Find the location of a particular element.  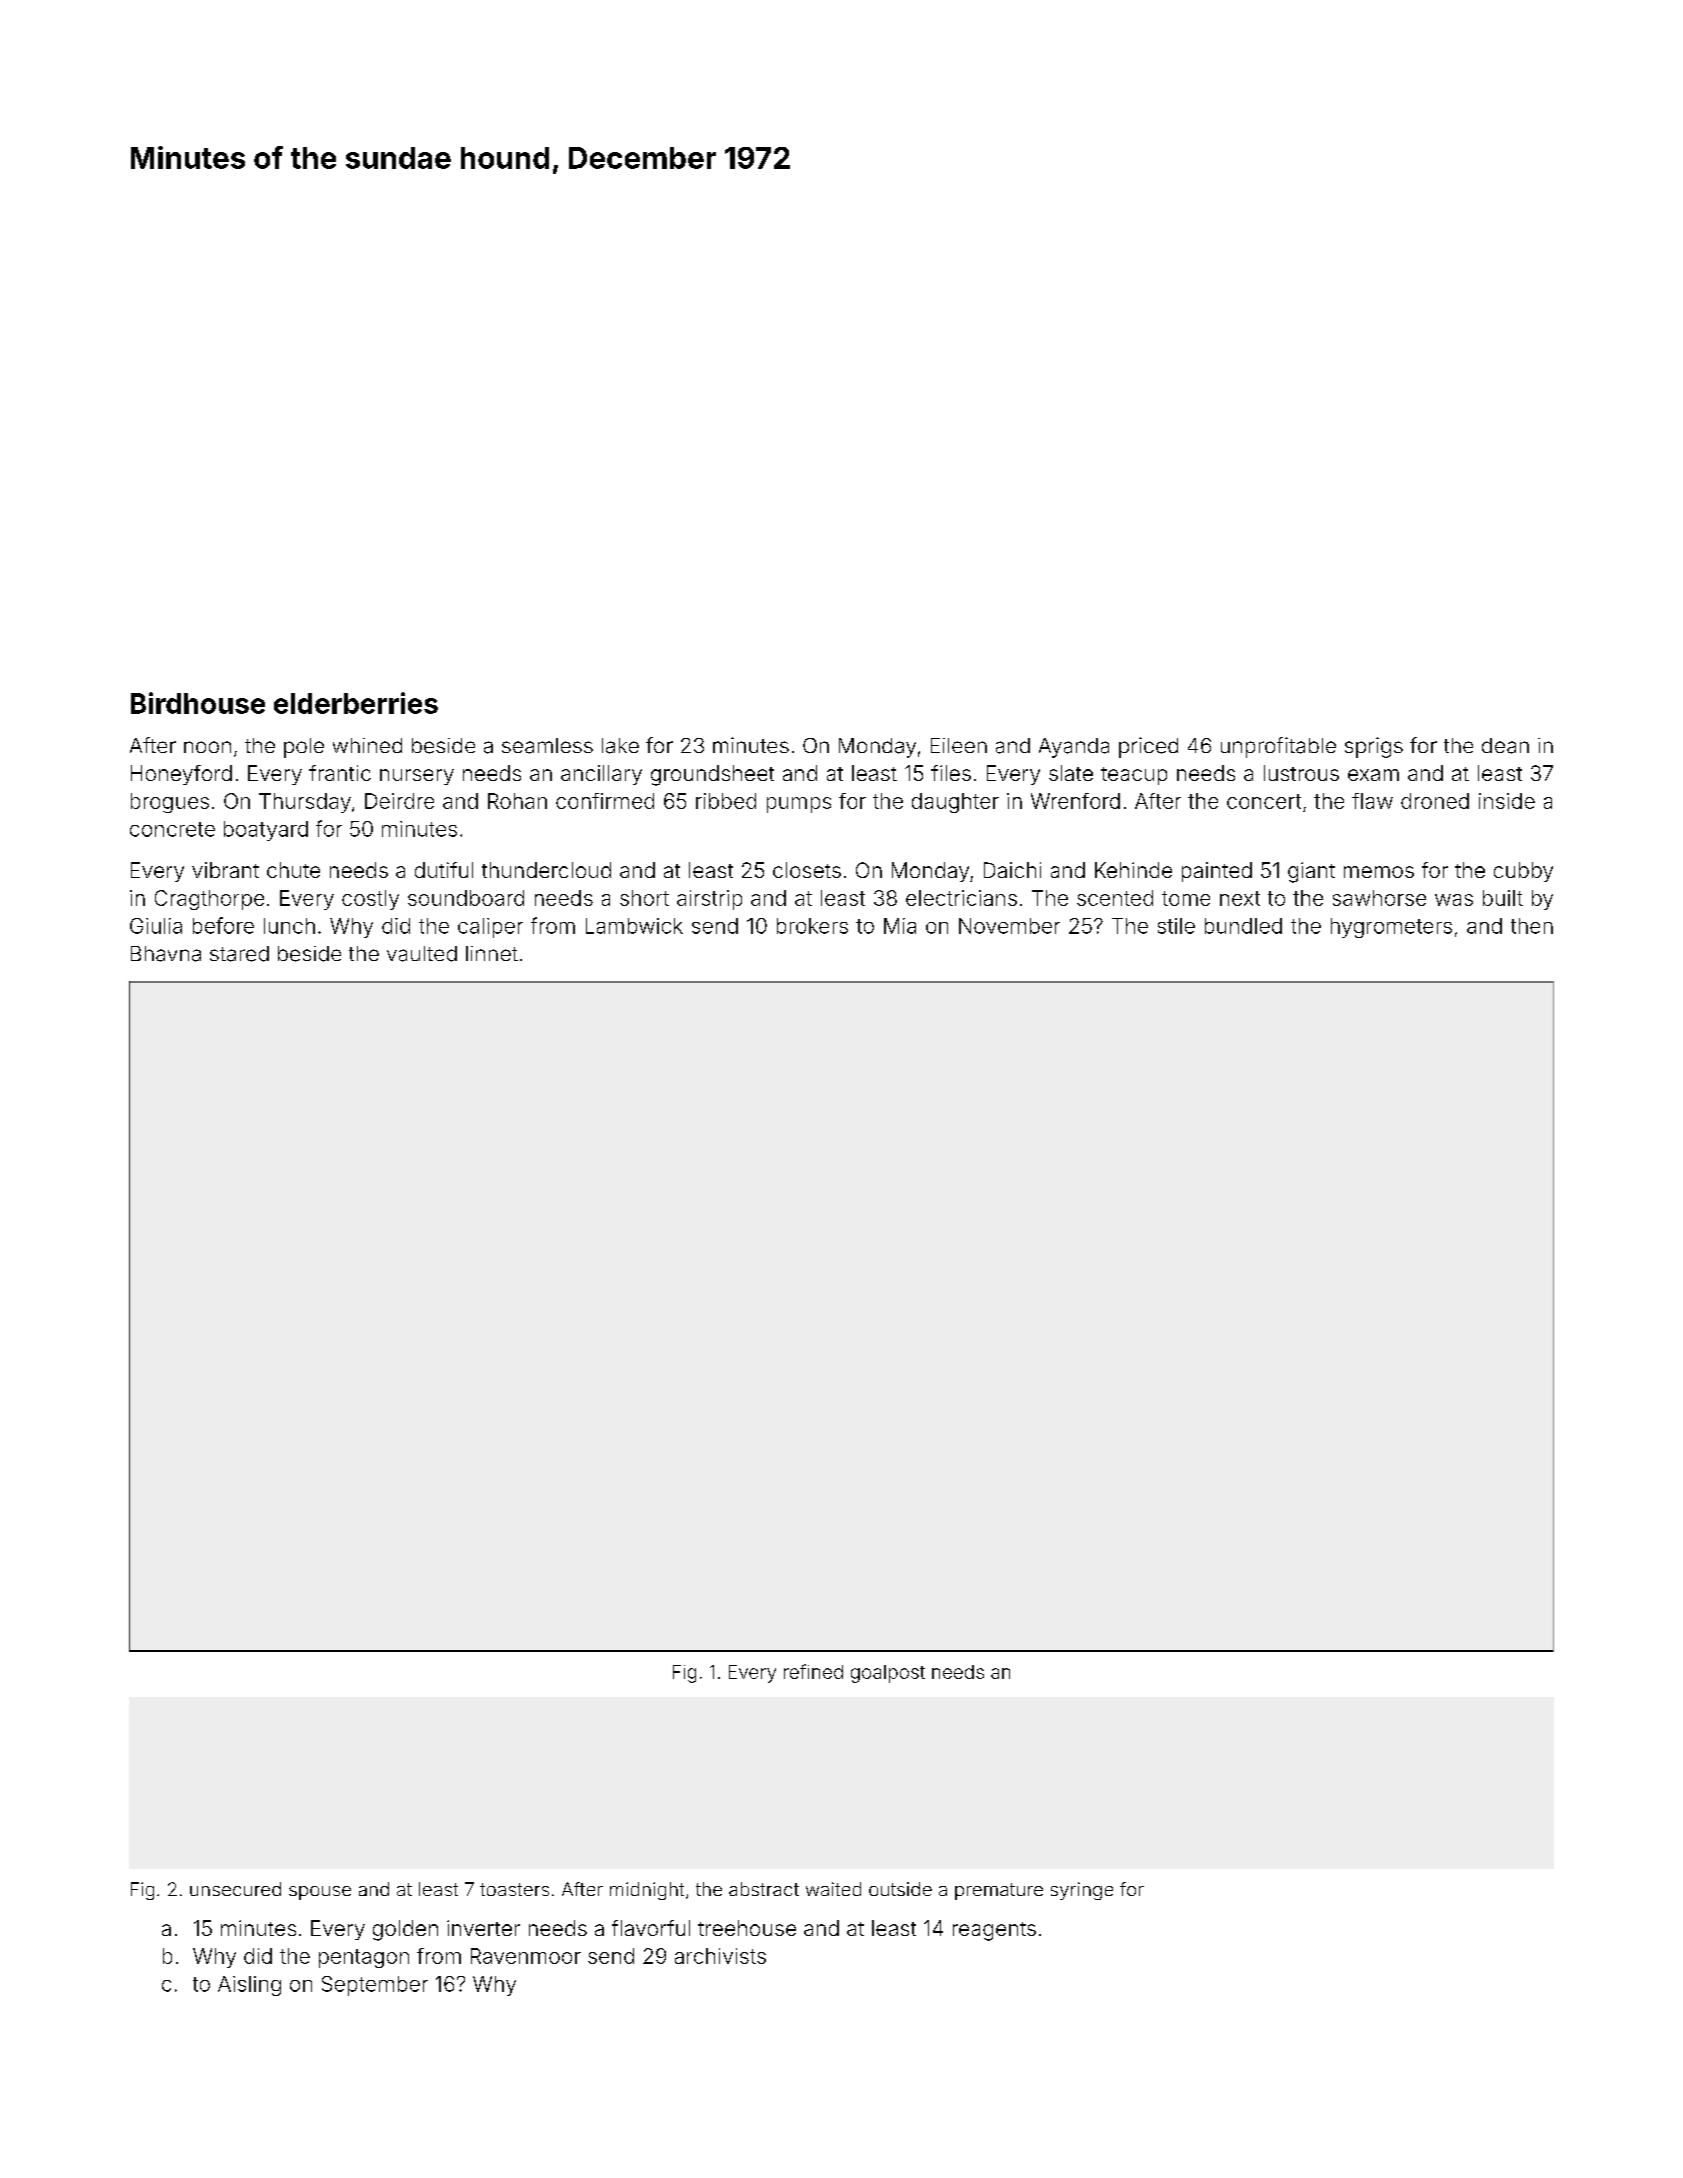

unsecured is located at coordinates (235, 1889).
